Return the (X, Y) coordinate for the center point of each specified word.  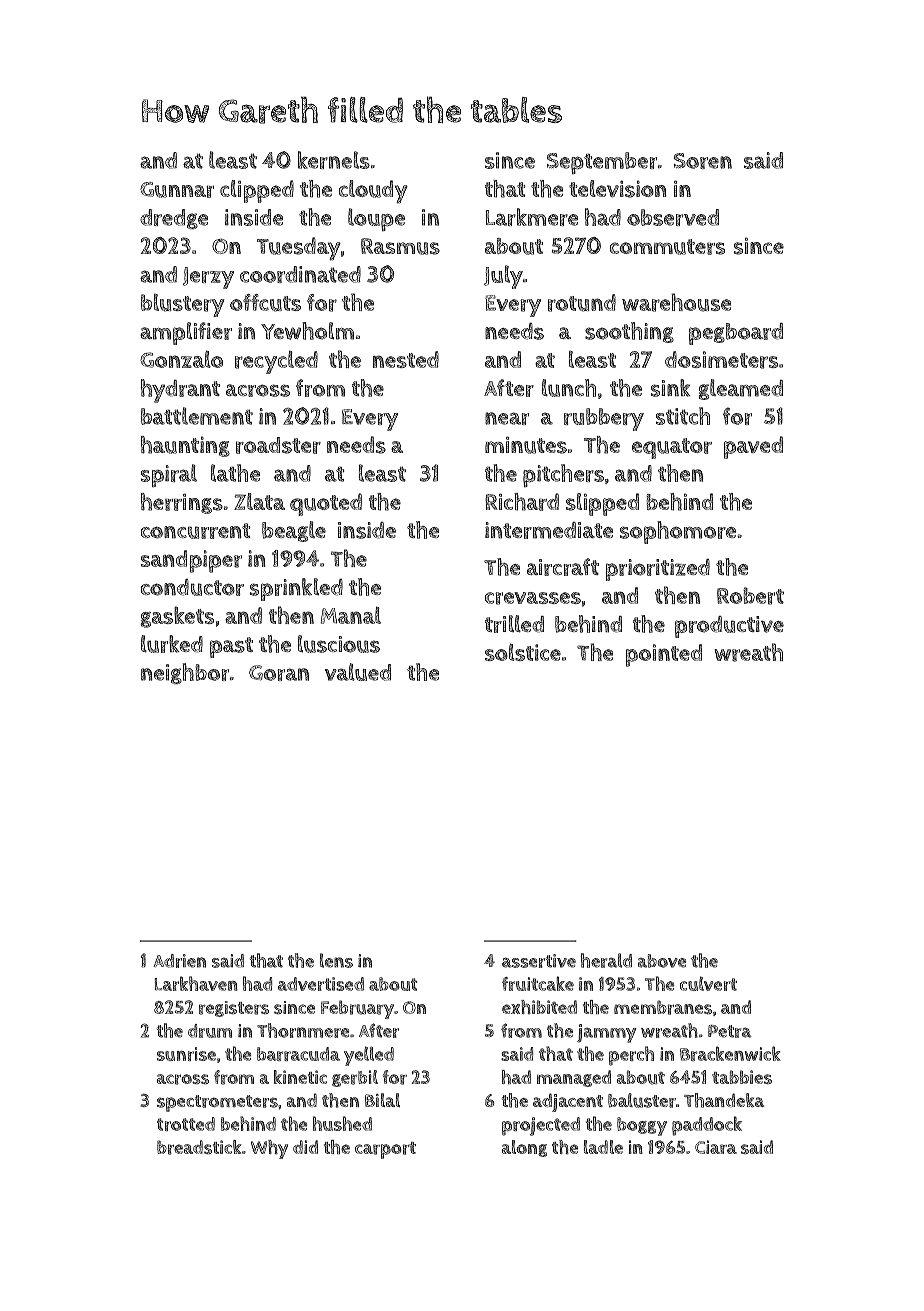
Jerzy (208, 278)
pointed (664, 655)
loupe (376, 219)
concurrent (195, 531)
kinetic (300, 1077)
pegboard (736, 334)
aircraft (563, 567)
